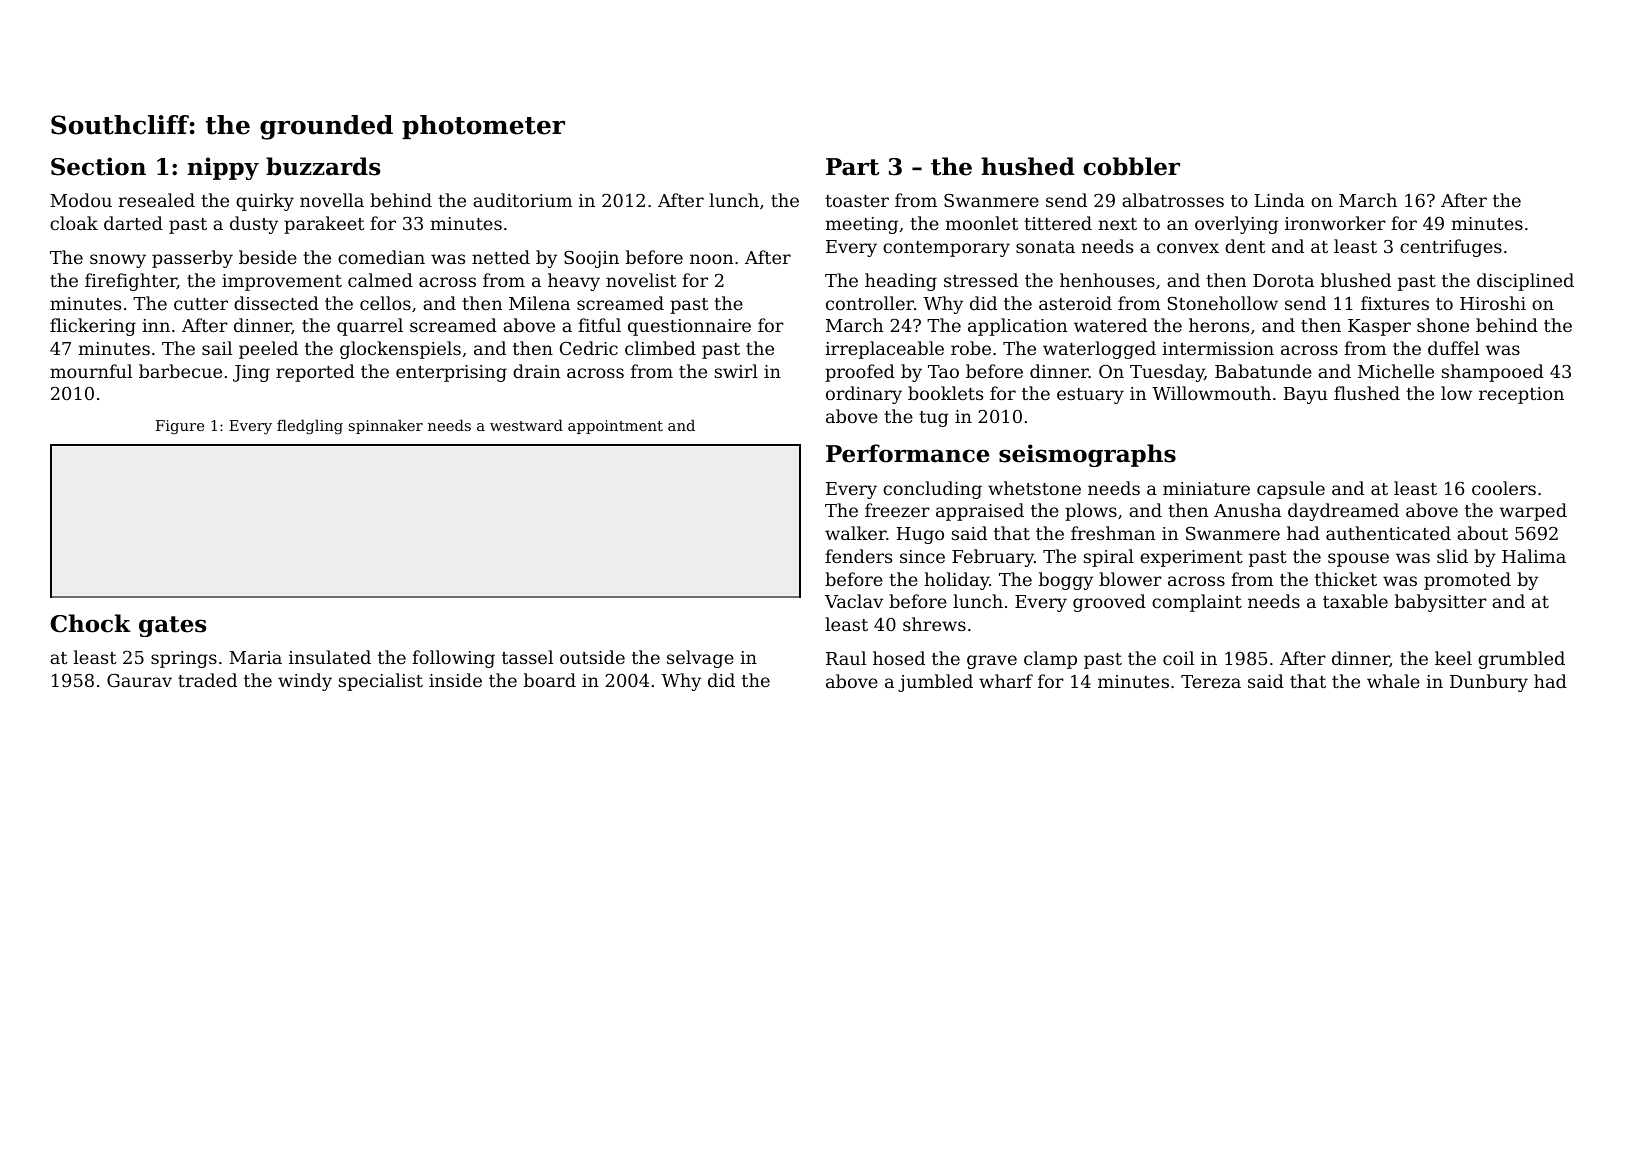 The width and height of the screenshot is (1626, 1150). What do you see at coordinates (1396, 371) in the screenshot?
I see `Michelle` at bounding box center [1396, 371].
